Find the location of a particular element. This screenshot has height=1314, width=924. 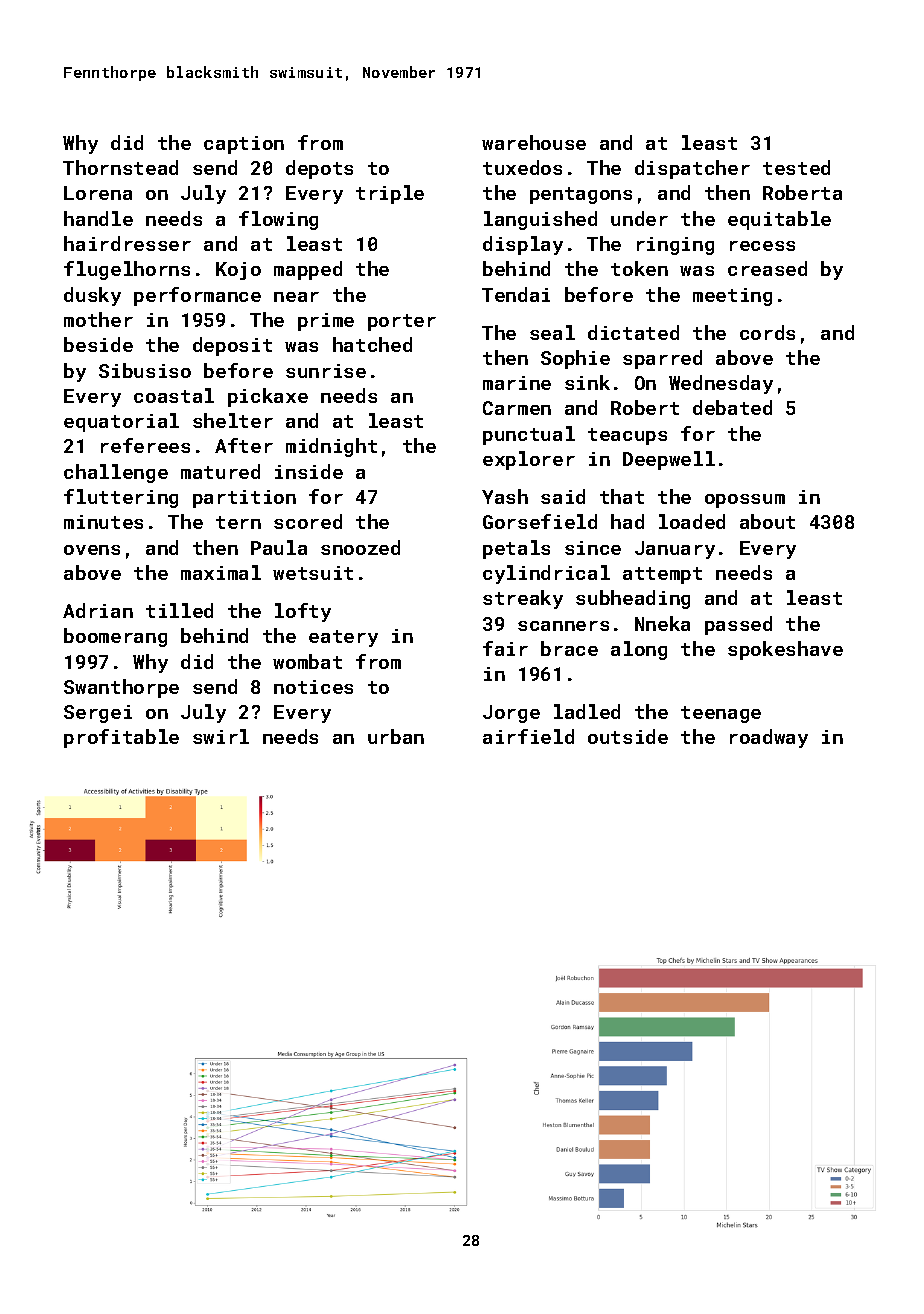

Swanthorpe is located at coordinates (121, 688).
